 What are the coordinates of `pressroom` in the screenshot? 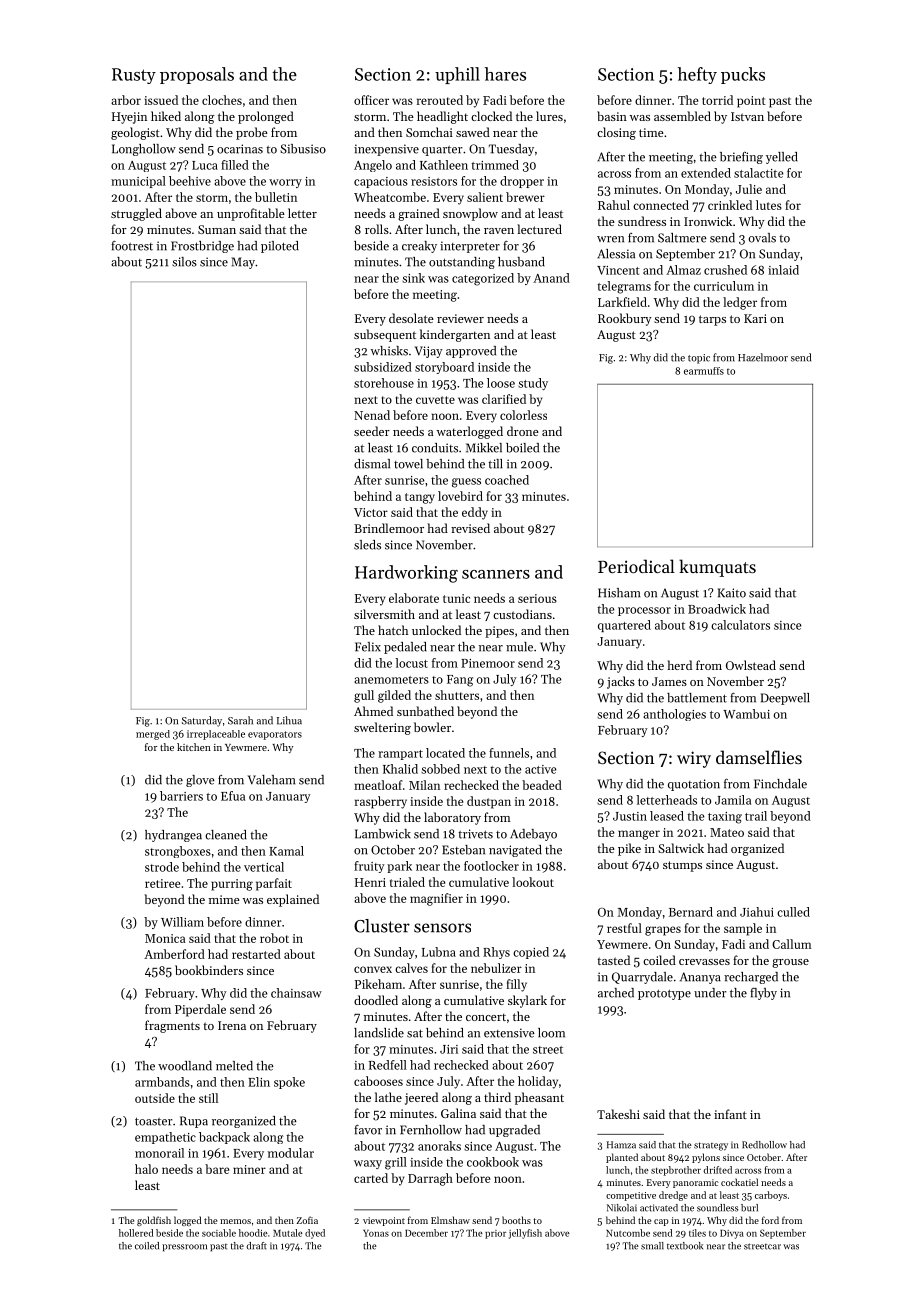 It's located at (184, 1248).
